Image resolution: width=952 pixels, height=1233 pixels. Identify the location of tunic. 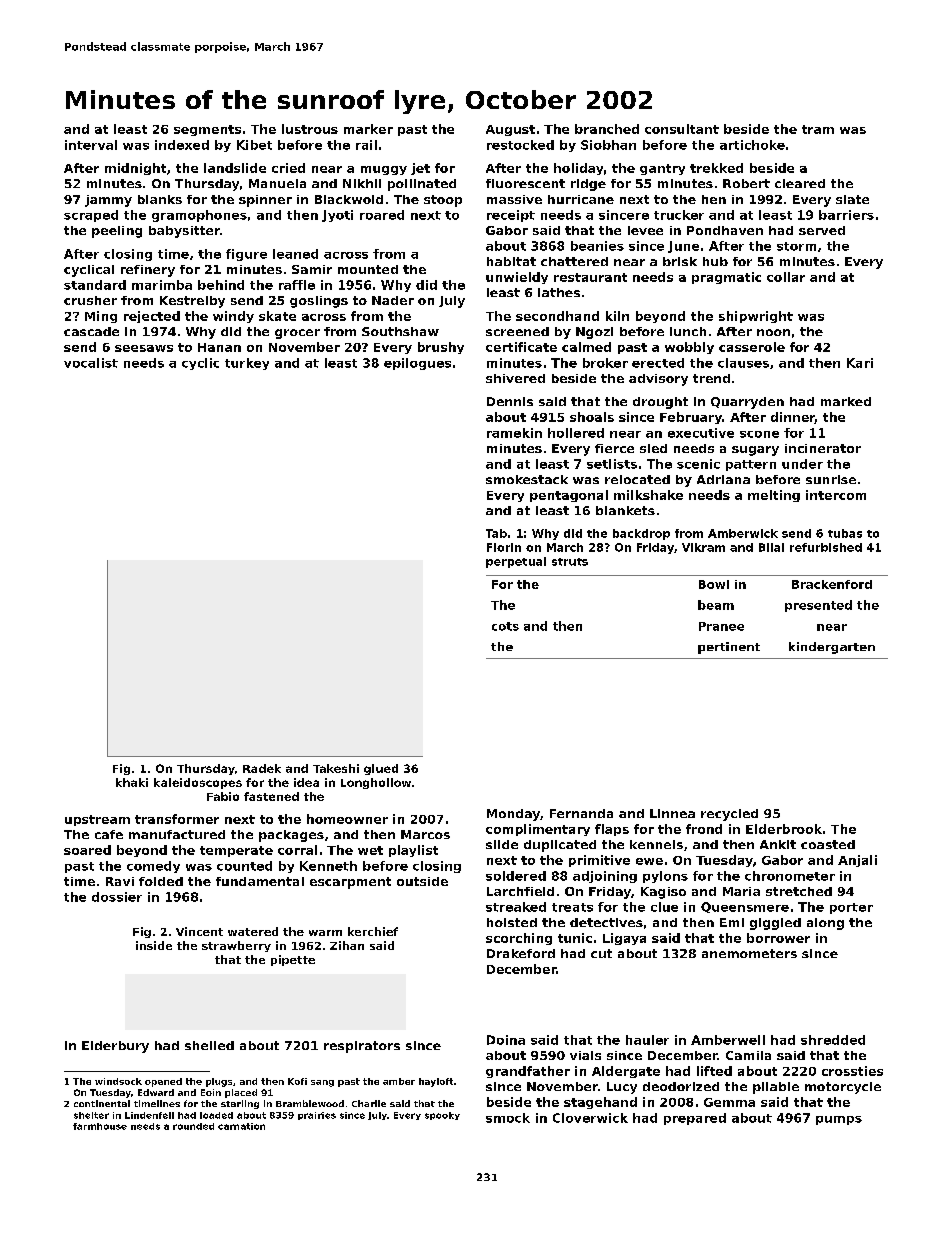
(575, 938).
